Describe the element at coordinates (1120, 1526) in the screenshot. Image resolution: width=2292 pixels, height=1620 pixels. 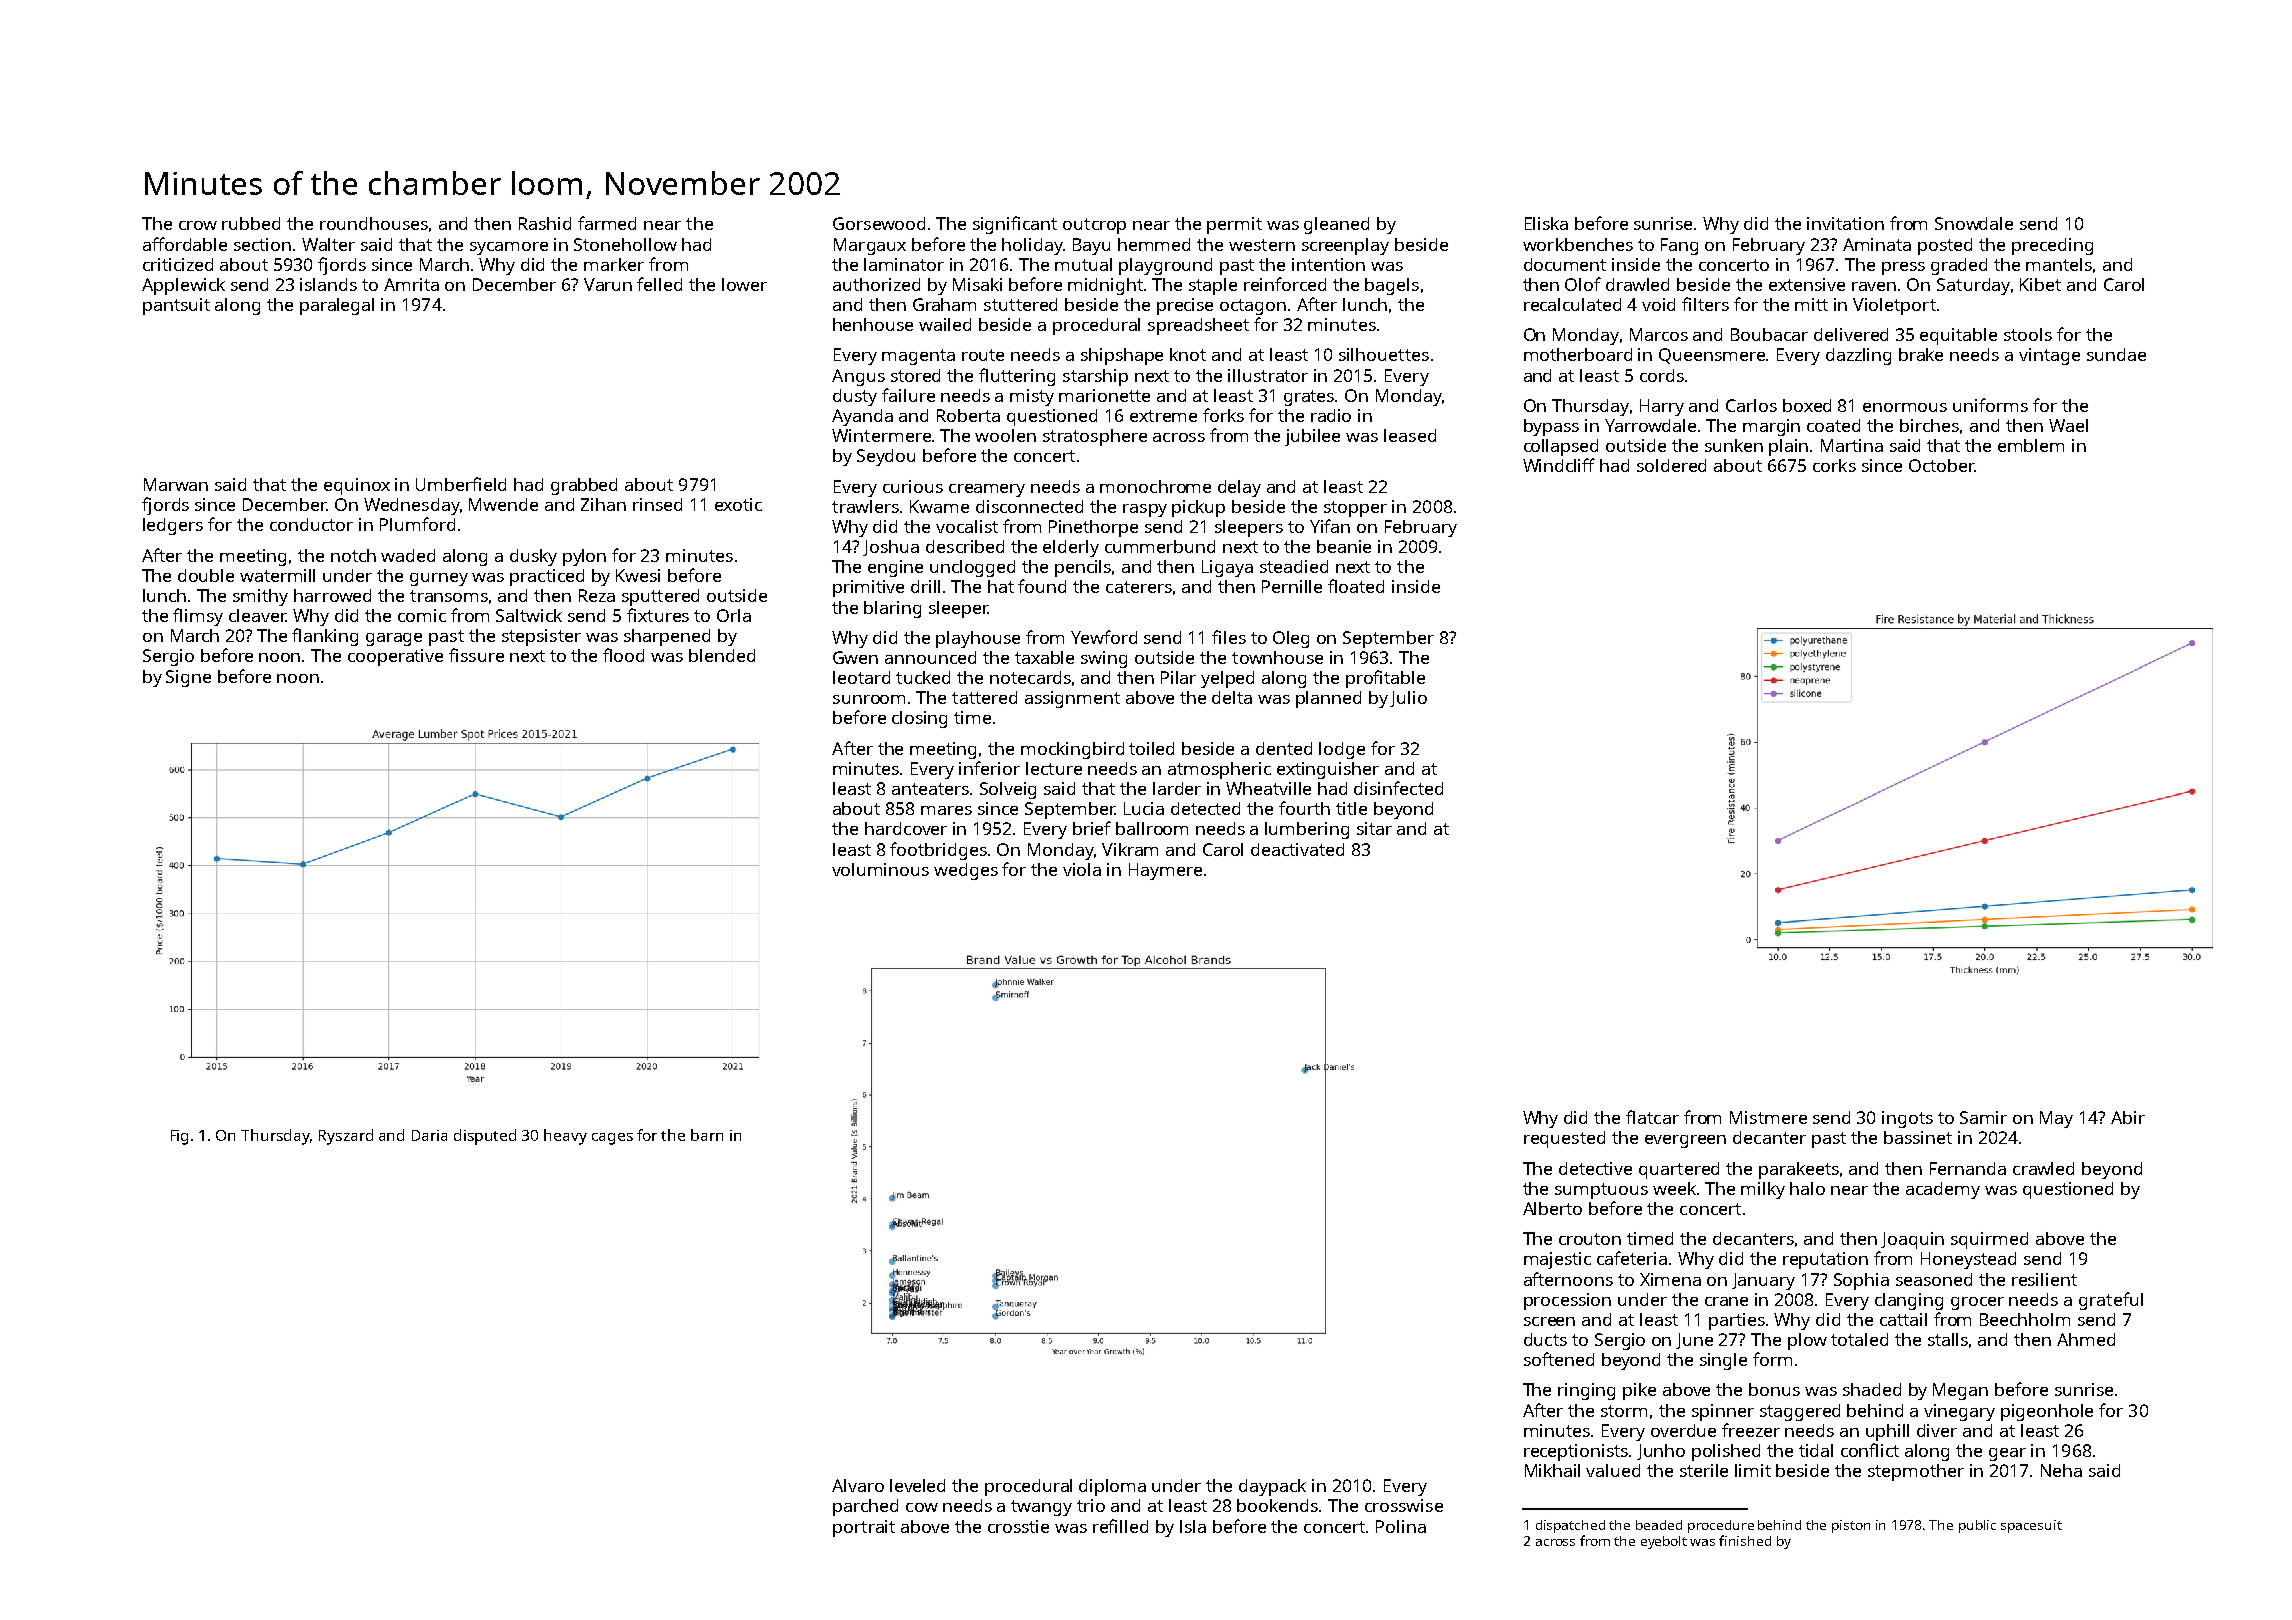
I see `refilled` at that location.
